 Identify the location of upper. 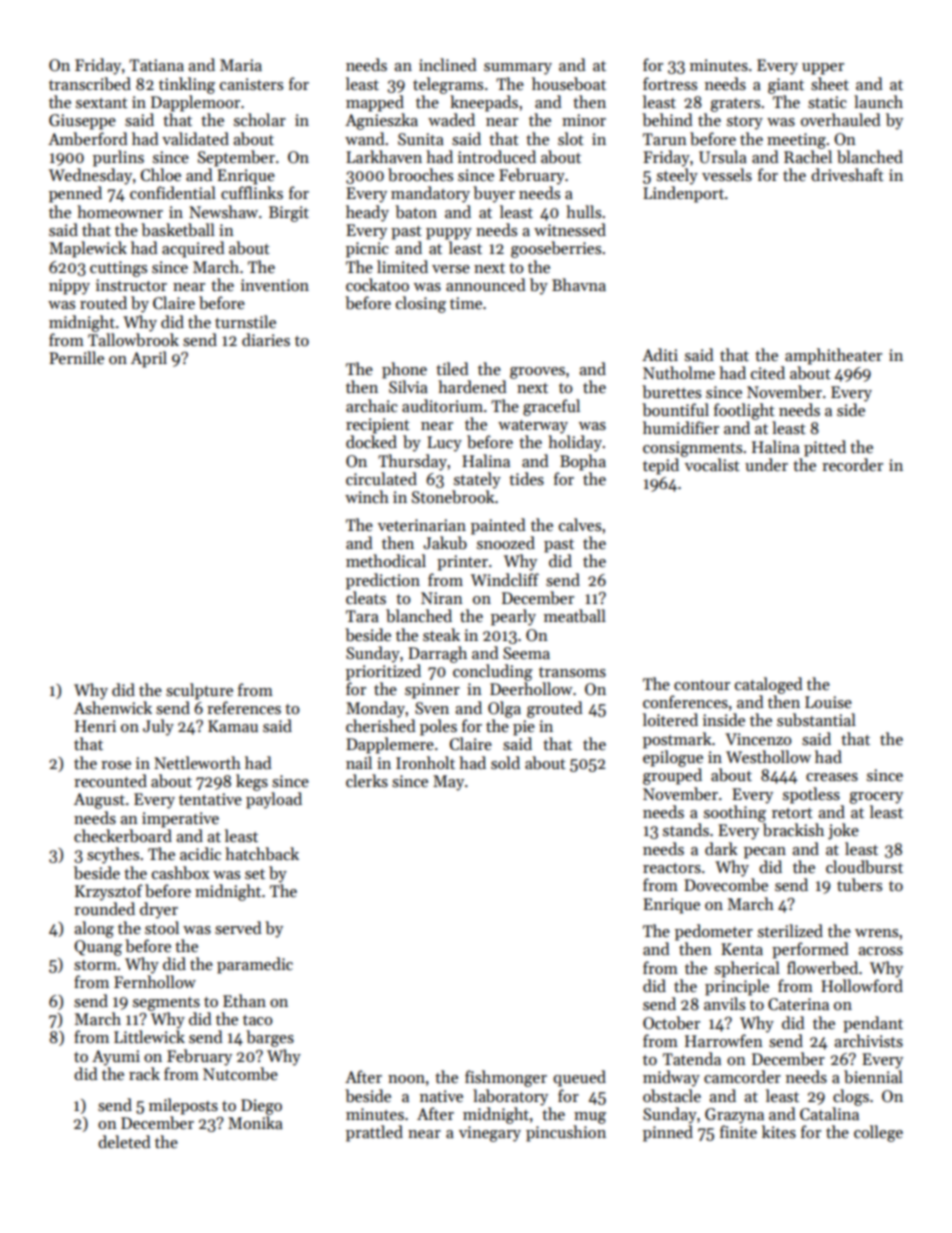
(823, 69).
